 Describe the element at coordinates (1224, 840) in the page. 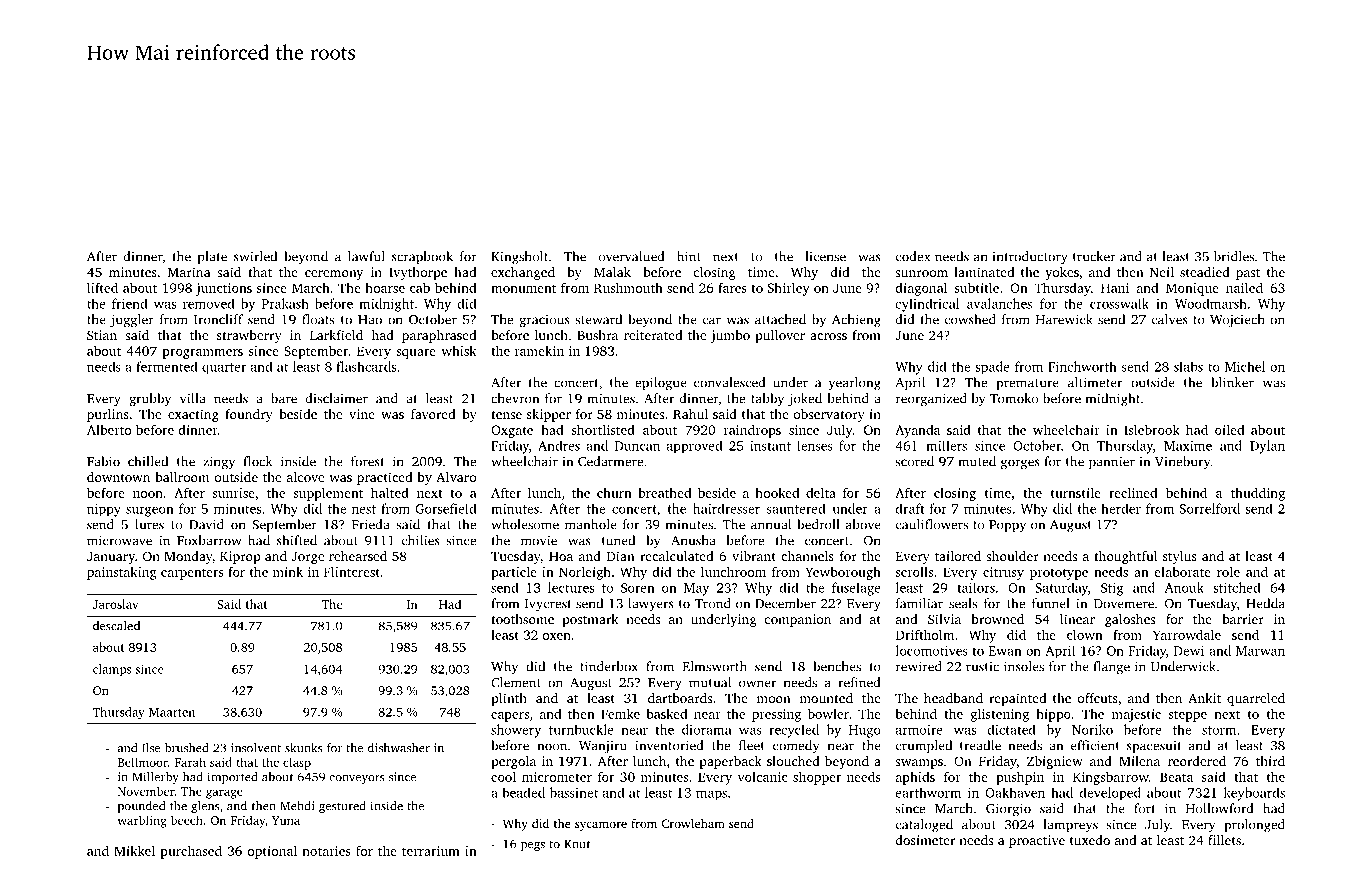

I see `fillets` at that location.
